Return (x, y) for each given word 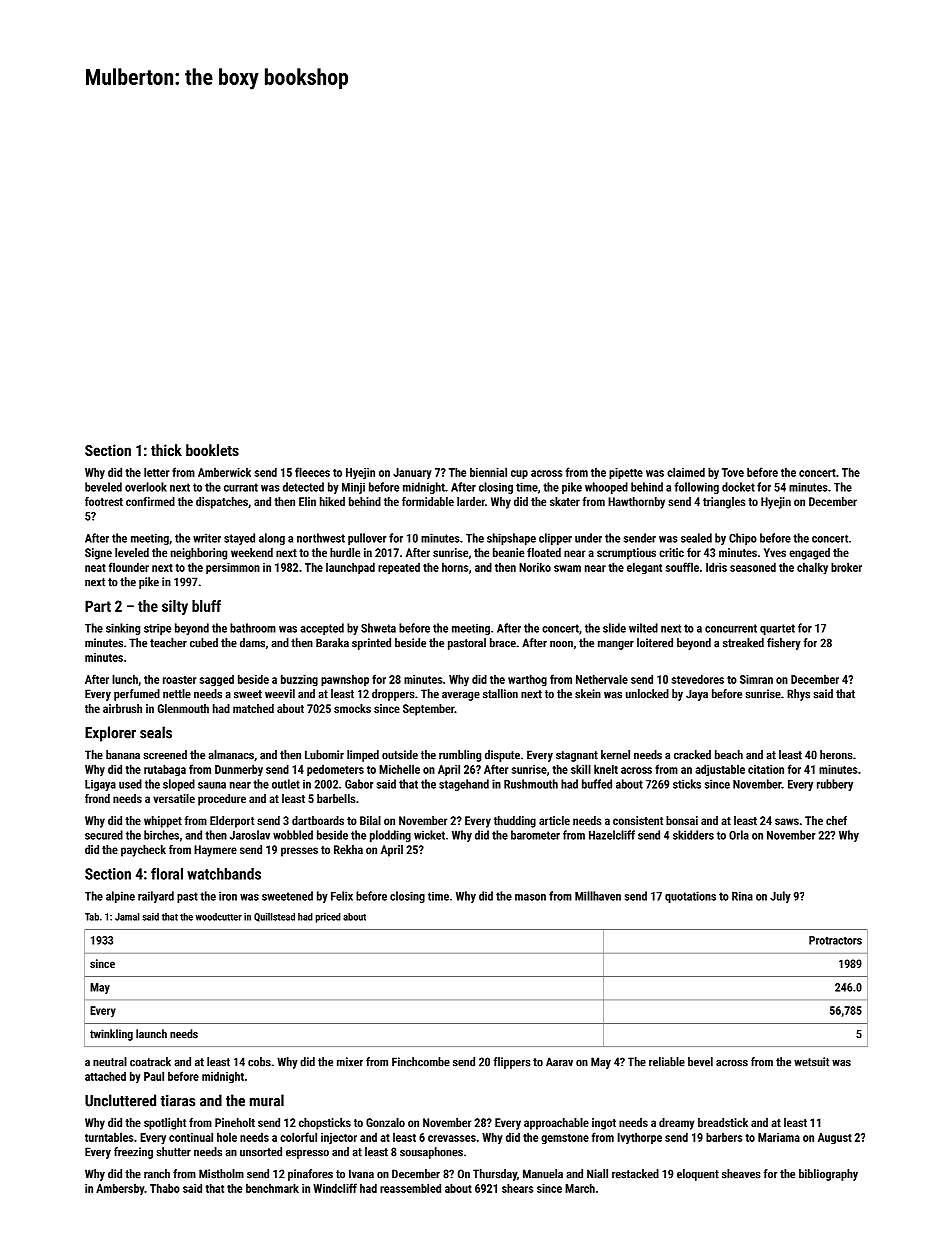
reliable (667, 1062)
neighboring (199, 554)
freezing (133, 1153)
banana (123, 755)
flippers (512, 1063)
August (835, 1138)
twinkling (111, 1035)
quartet (777, 629)
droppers (393, 695)
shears (517, 1188)
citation (766, 769)
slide (614, 628)
